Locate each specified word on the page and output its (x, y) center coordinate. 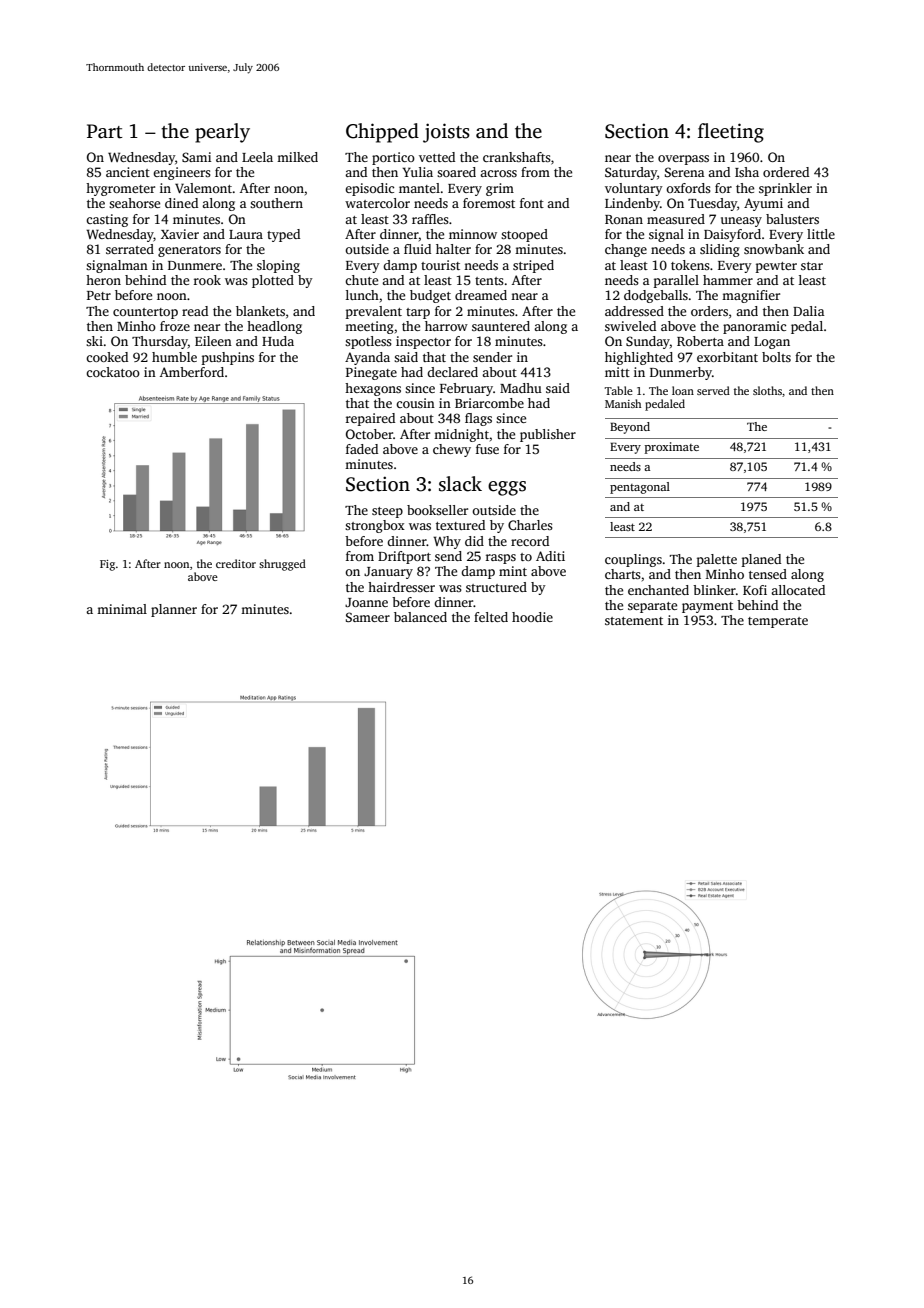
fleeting (731, 133)
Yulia (417, 172)
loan (683, 390)
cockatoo (113, 372)
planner (174, 610)
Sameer (368, 617)
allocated (798, 590)
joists (446, 133)
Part (105, 131)
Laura (246, 234)
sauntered (501, 326)
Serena (685, 172)
